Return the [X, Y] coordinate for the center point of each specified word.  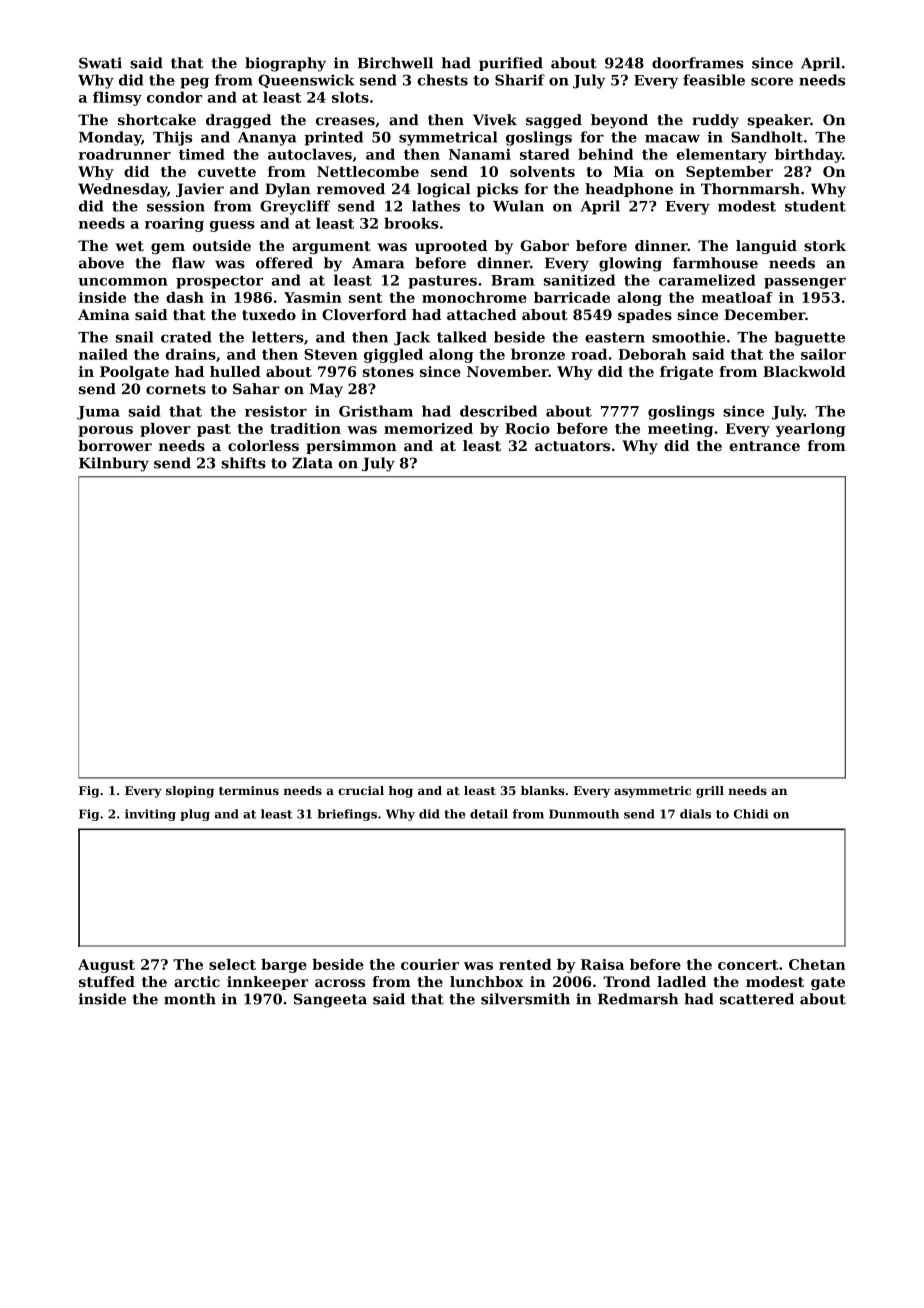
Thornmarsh [750, 189]
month [190, 999]
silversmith [525, 999]
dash [185, 297]
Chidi [751, 814]
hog [401, 792]
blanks [543, 790]
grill [710, 792]
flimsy [117, 98]
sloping [190, 792]
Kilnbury [114, 464]
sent [366, 298]
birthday [808, 155]
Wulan [518, 206]
